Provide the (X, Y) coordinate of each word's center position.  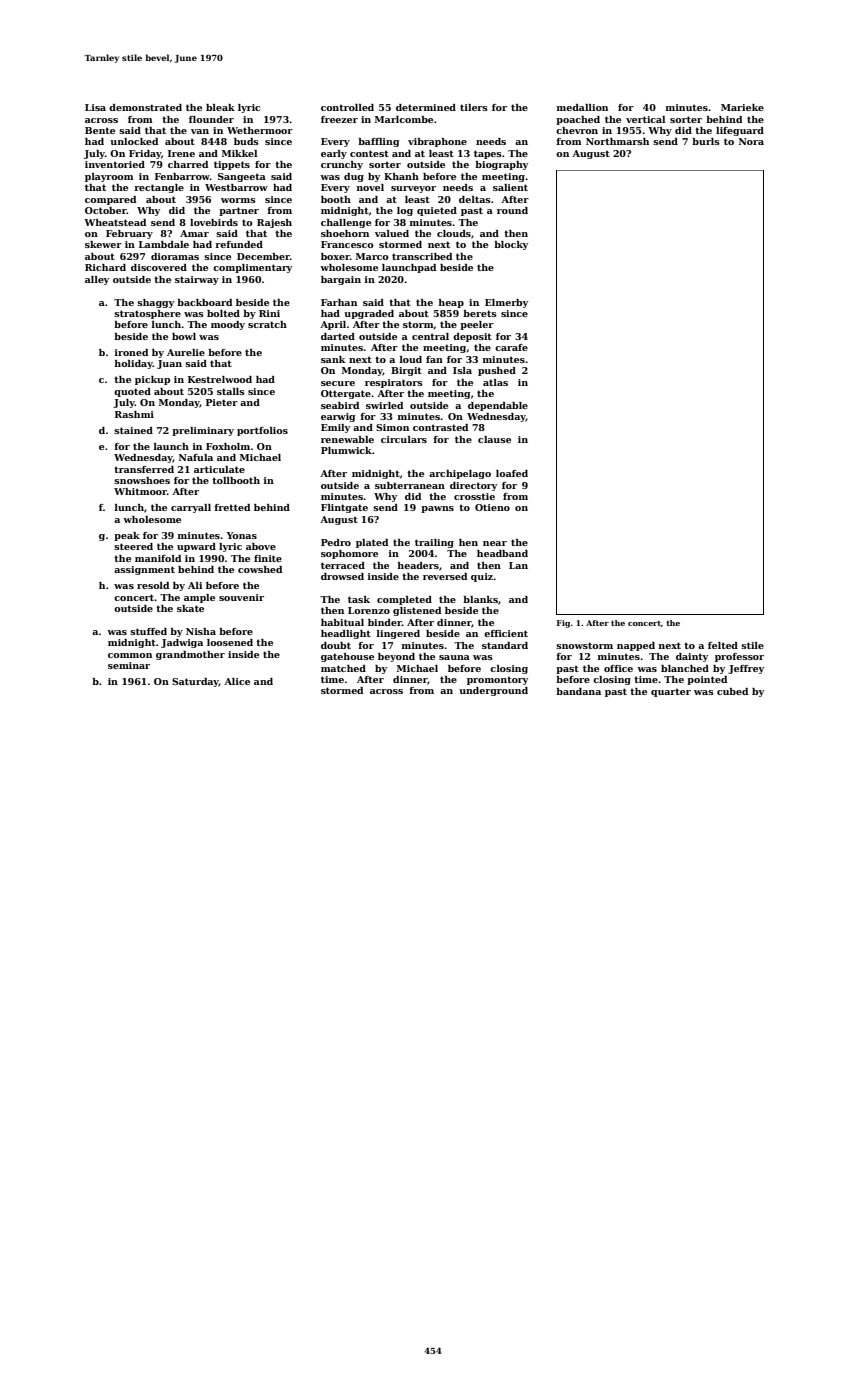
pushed (497, 371)
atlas (495, 382)
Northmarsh (617, 141)
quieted (437, 211)
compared (110, 200)
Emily (335, 428)
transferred (144, 469)
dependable (498, 406)
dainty (692, 657)
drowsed (342, 576)
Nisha (201, 631)
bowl (184, 336)
